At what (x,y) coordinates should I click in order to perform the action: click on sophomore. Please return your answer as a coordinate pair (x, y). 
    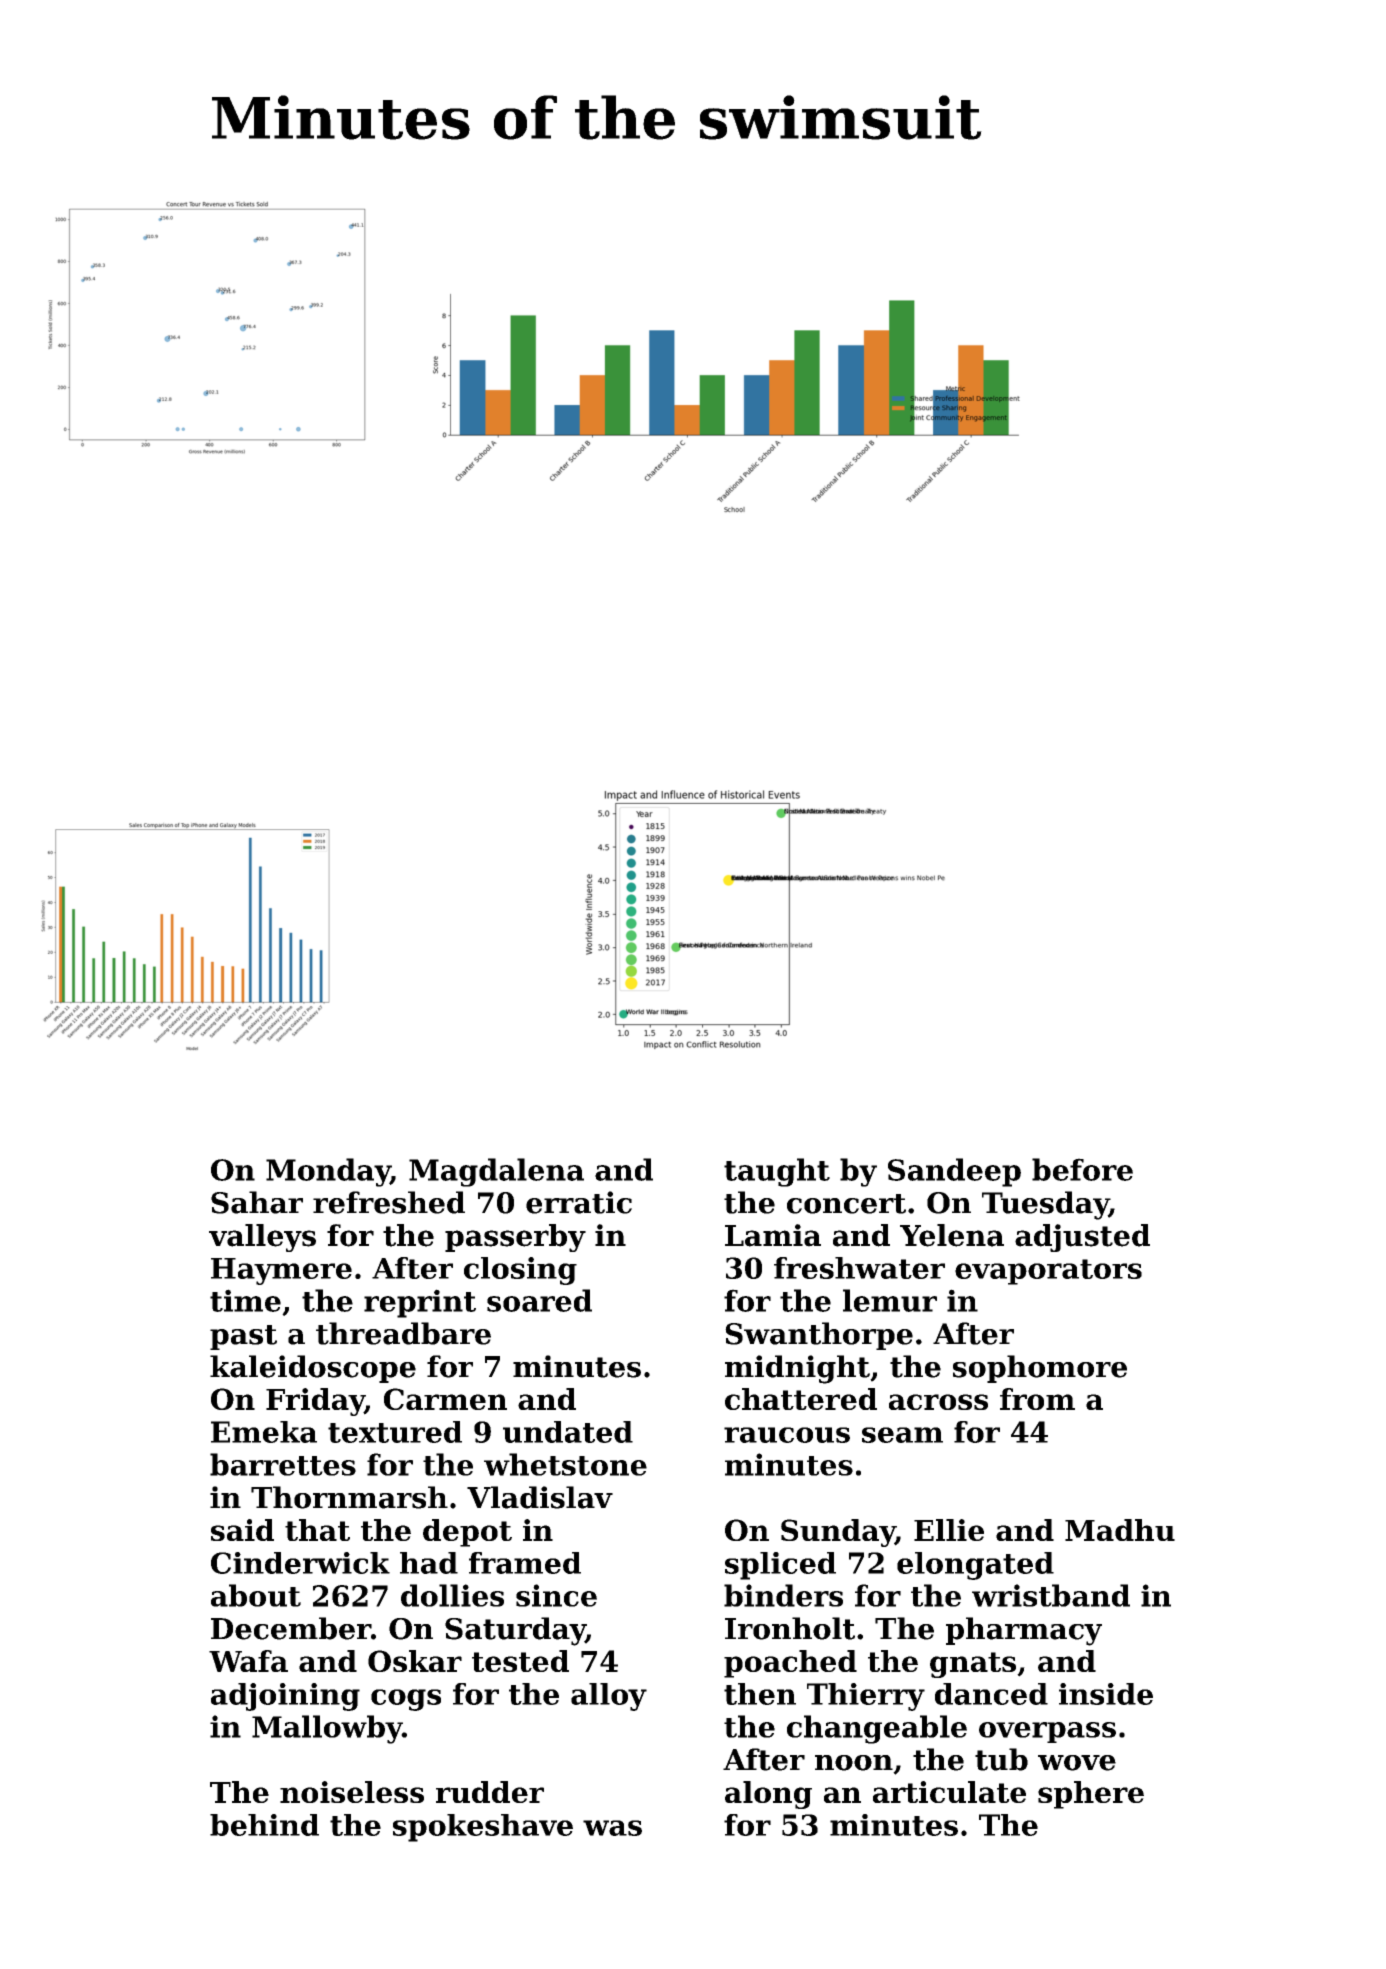
    Looking at the image, I should click on (1040, 1369).
